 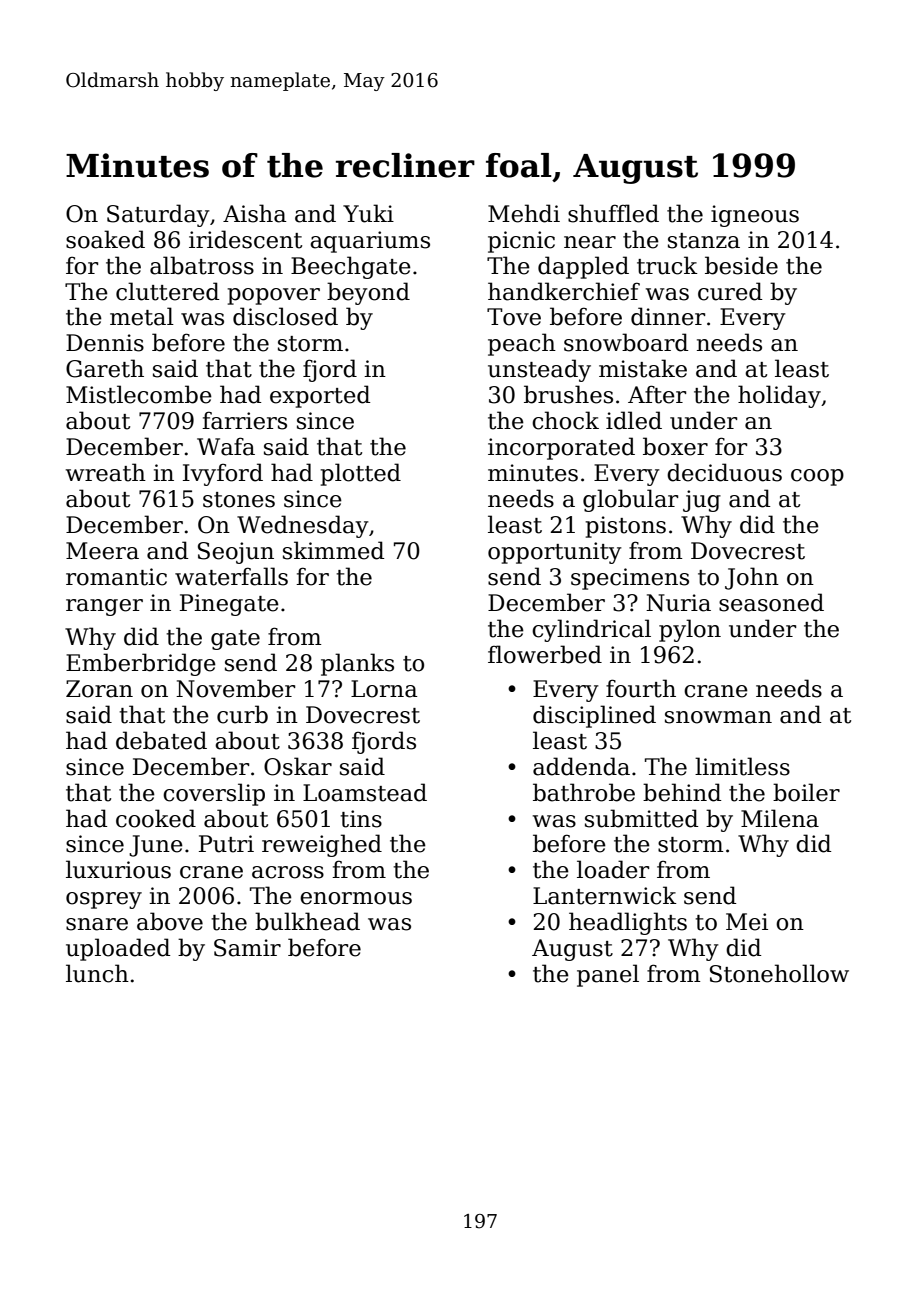 What do you see at coordinates (97, 924) in the screenshot?
I see `snare` at bounding box center [97, 924].
